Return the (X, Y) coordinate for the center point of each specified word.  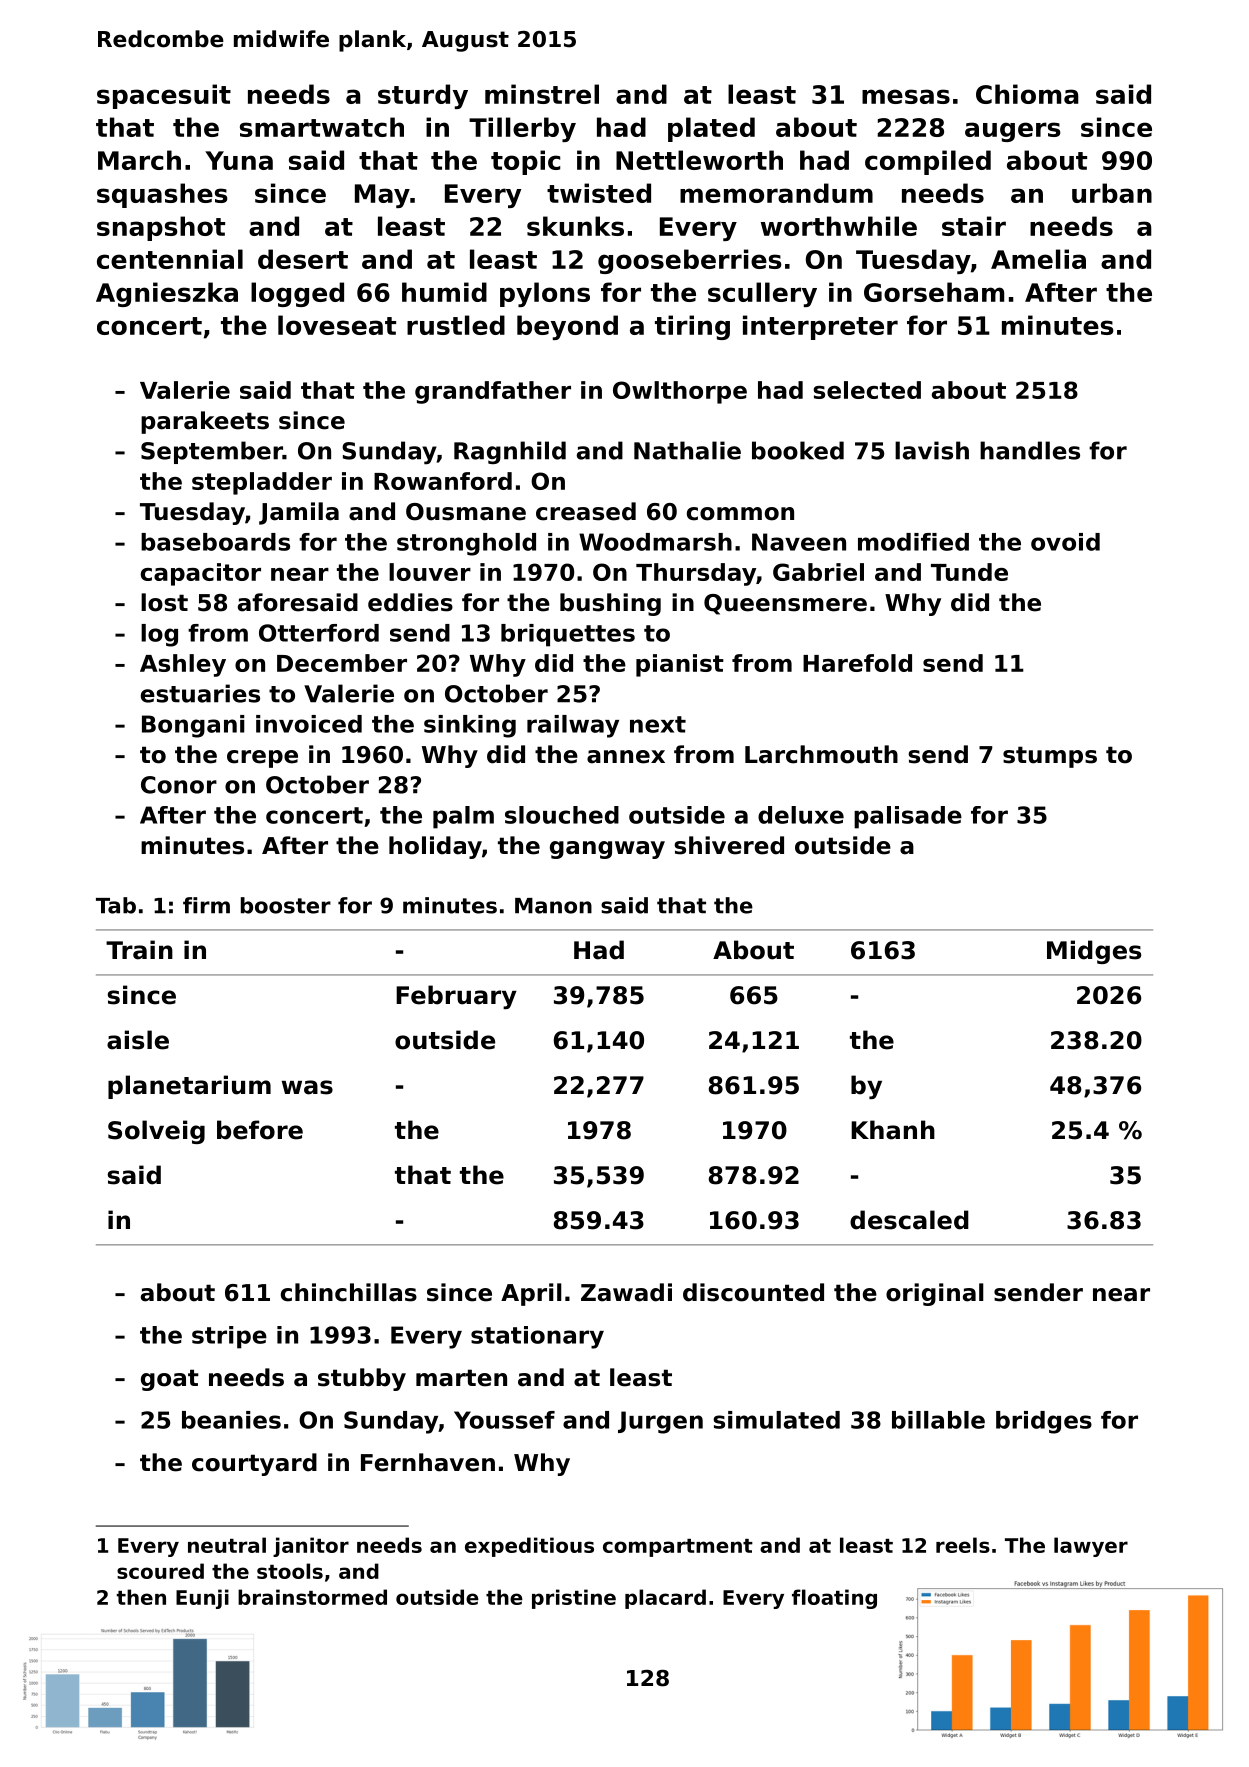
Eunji (202, 1599)
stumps (1050, 757)
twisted (599, 193)
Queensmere (785, 604)
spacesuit (164, 96)
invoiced (309, 724)
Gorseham (934, 292)
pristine (574, 1599)
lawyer (1091, 1547)
